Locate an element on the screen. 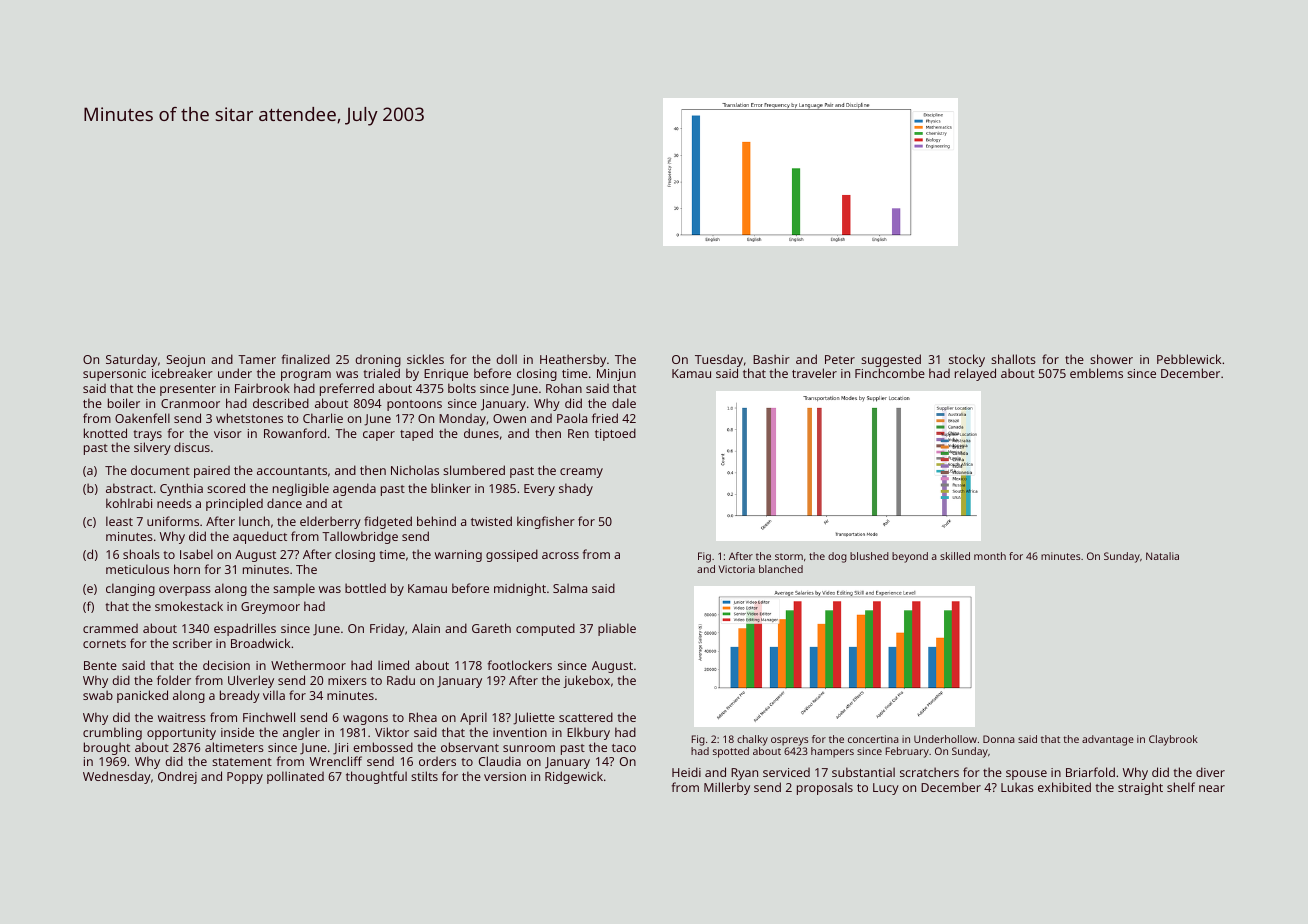 Image resolution: width=1308 pixels, height=924 pixels. sickles is located at coordinates (425, 359).
